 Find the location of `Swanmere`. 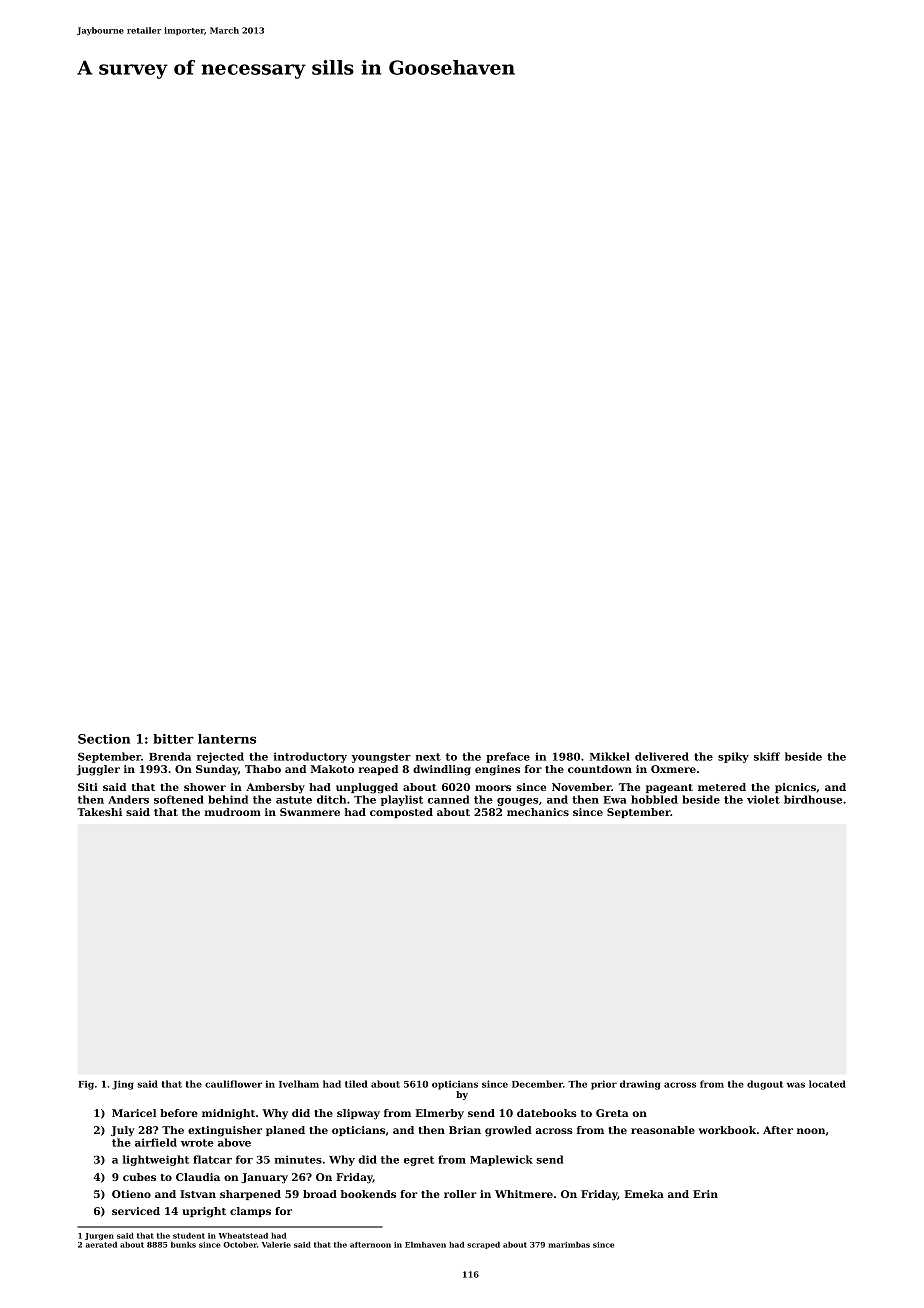

Swanmere is located at coordinates (310, 812).
